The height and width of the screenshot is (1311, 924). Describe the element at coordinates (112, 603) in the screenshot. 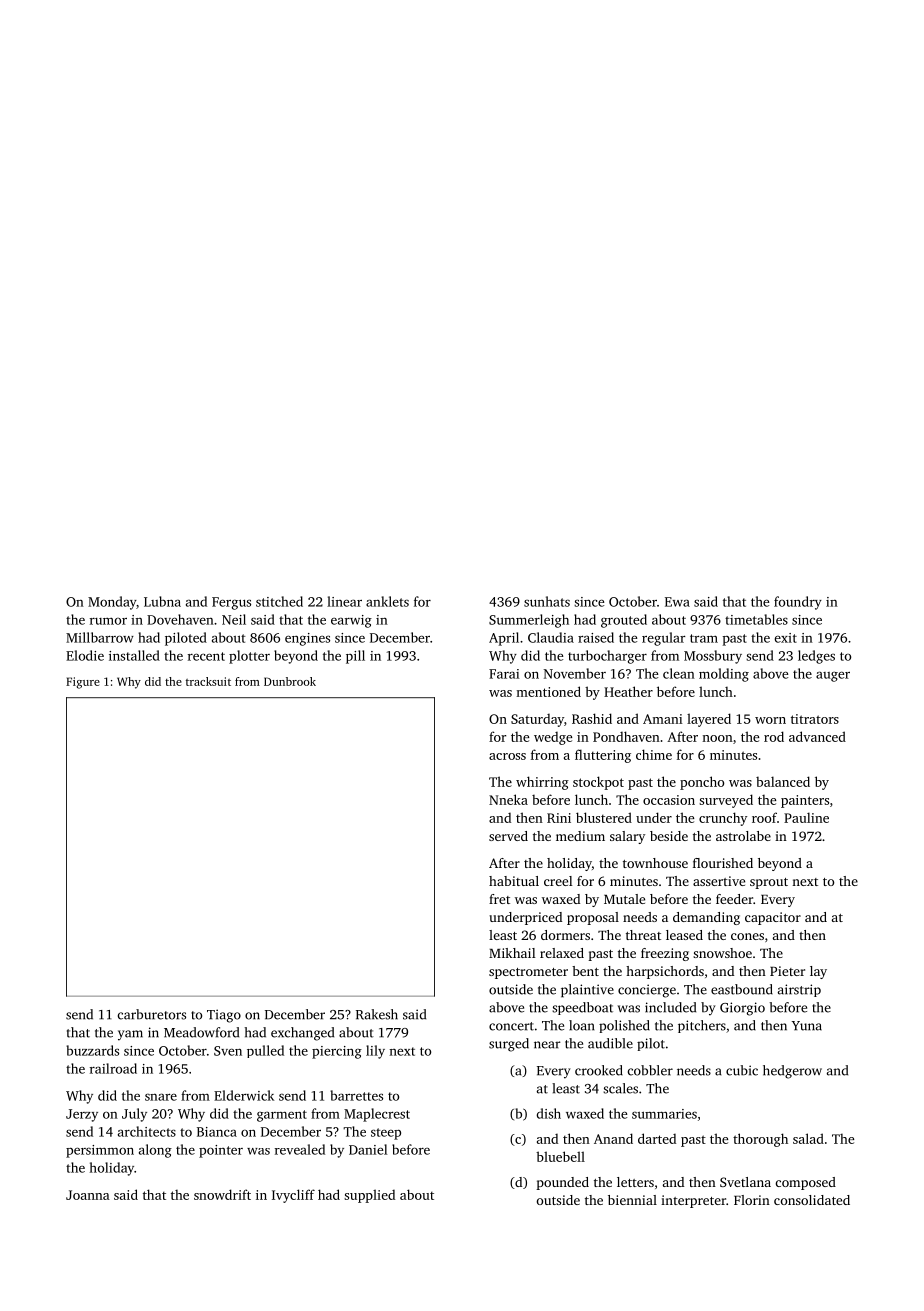

I see `Monday` at that location.
